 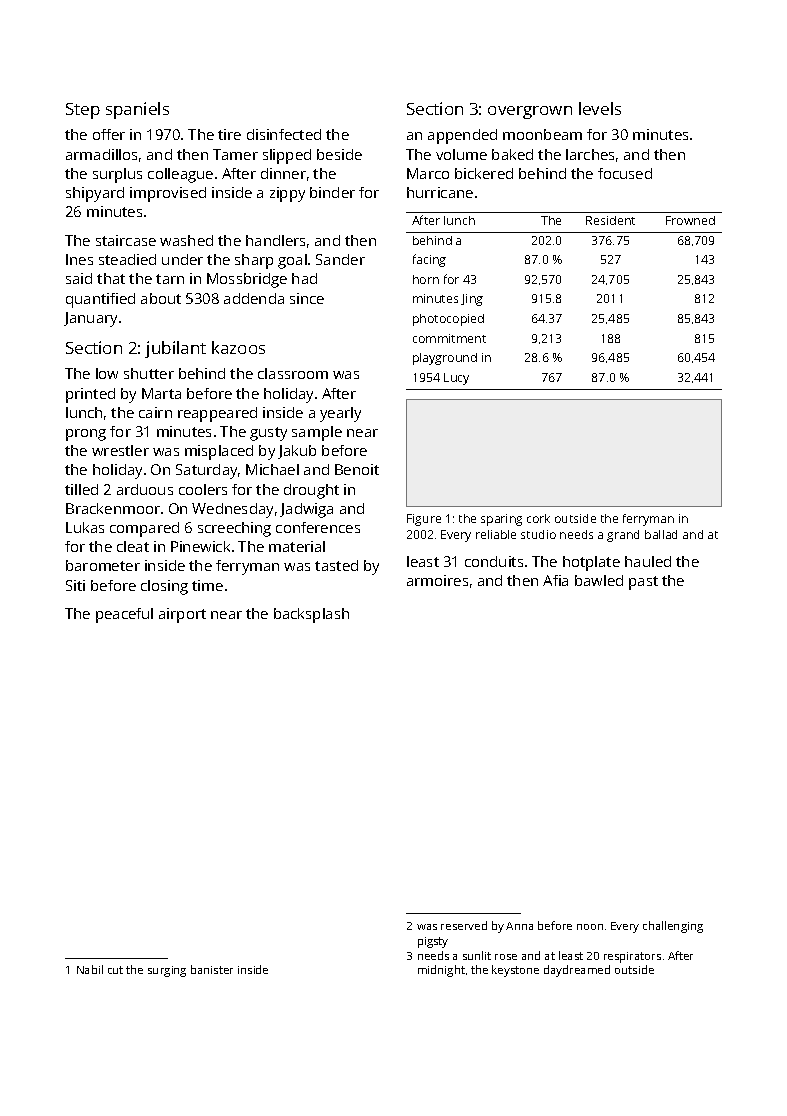 What do you see at coordinates (212, 969) in the page?
I see `banister` at bounding box center [212, 969].
